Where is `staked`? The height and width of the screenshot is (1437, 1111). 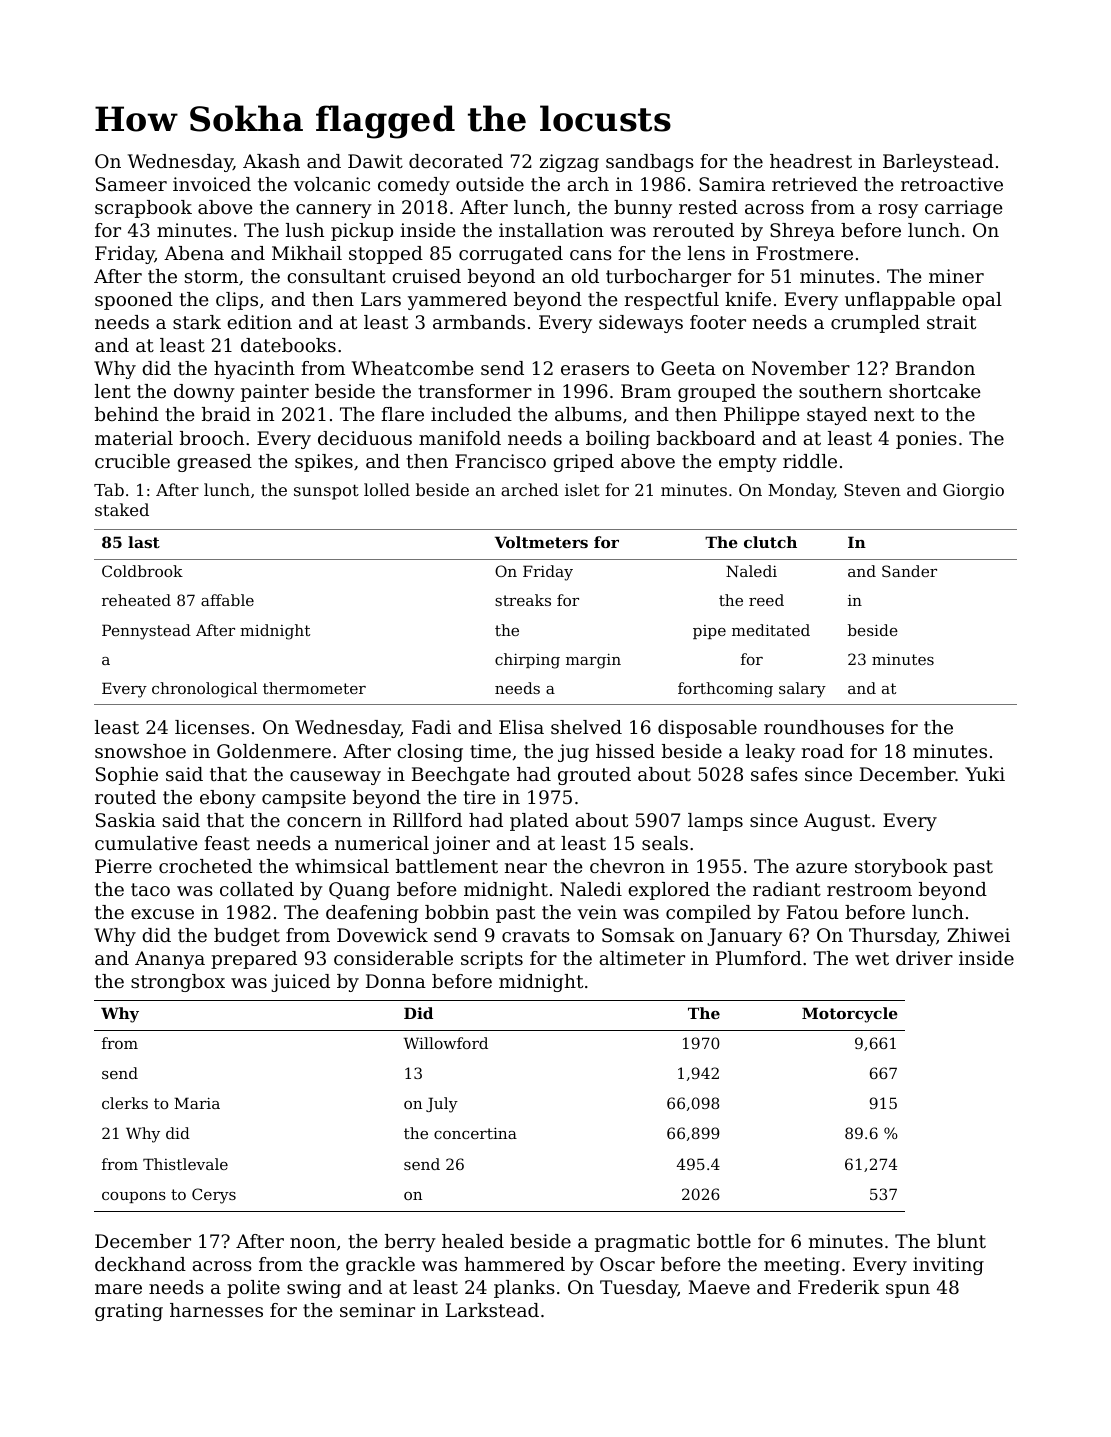
staked is located at coordinates (122, 509).
